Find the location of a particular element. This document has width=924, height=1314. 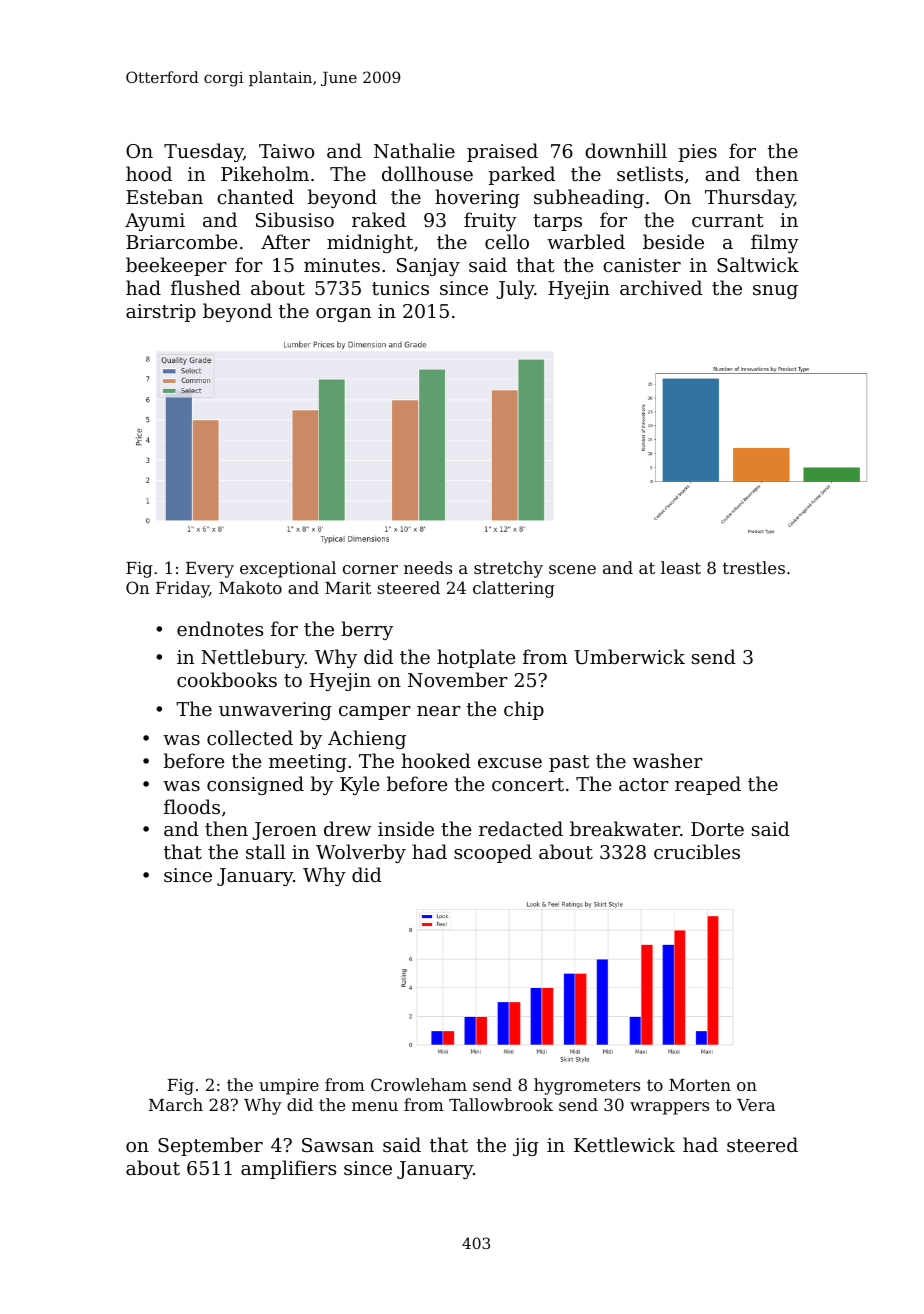

snug is located at coordinates (775, 292).
